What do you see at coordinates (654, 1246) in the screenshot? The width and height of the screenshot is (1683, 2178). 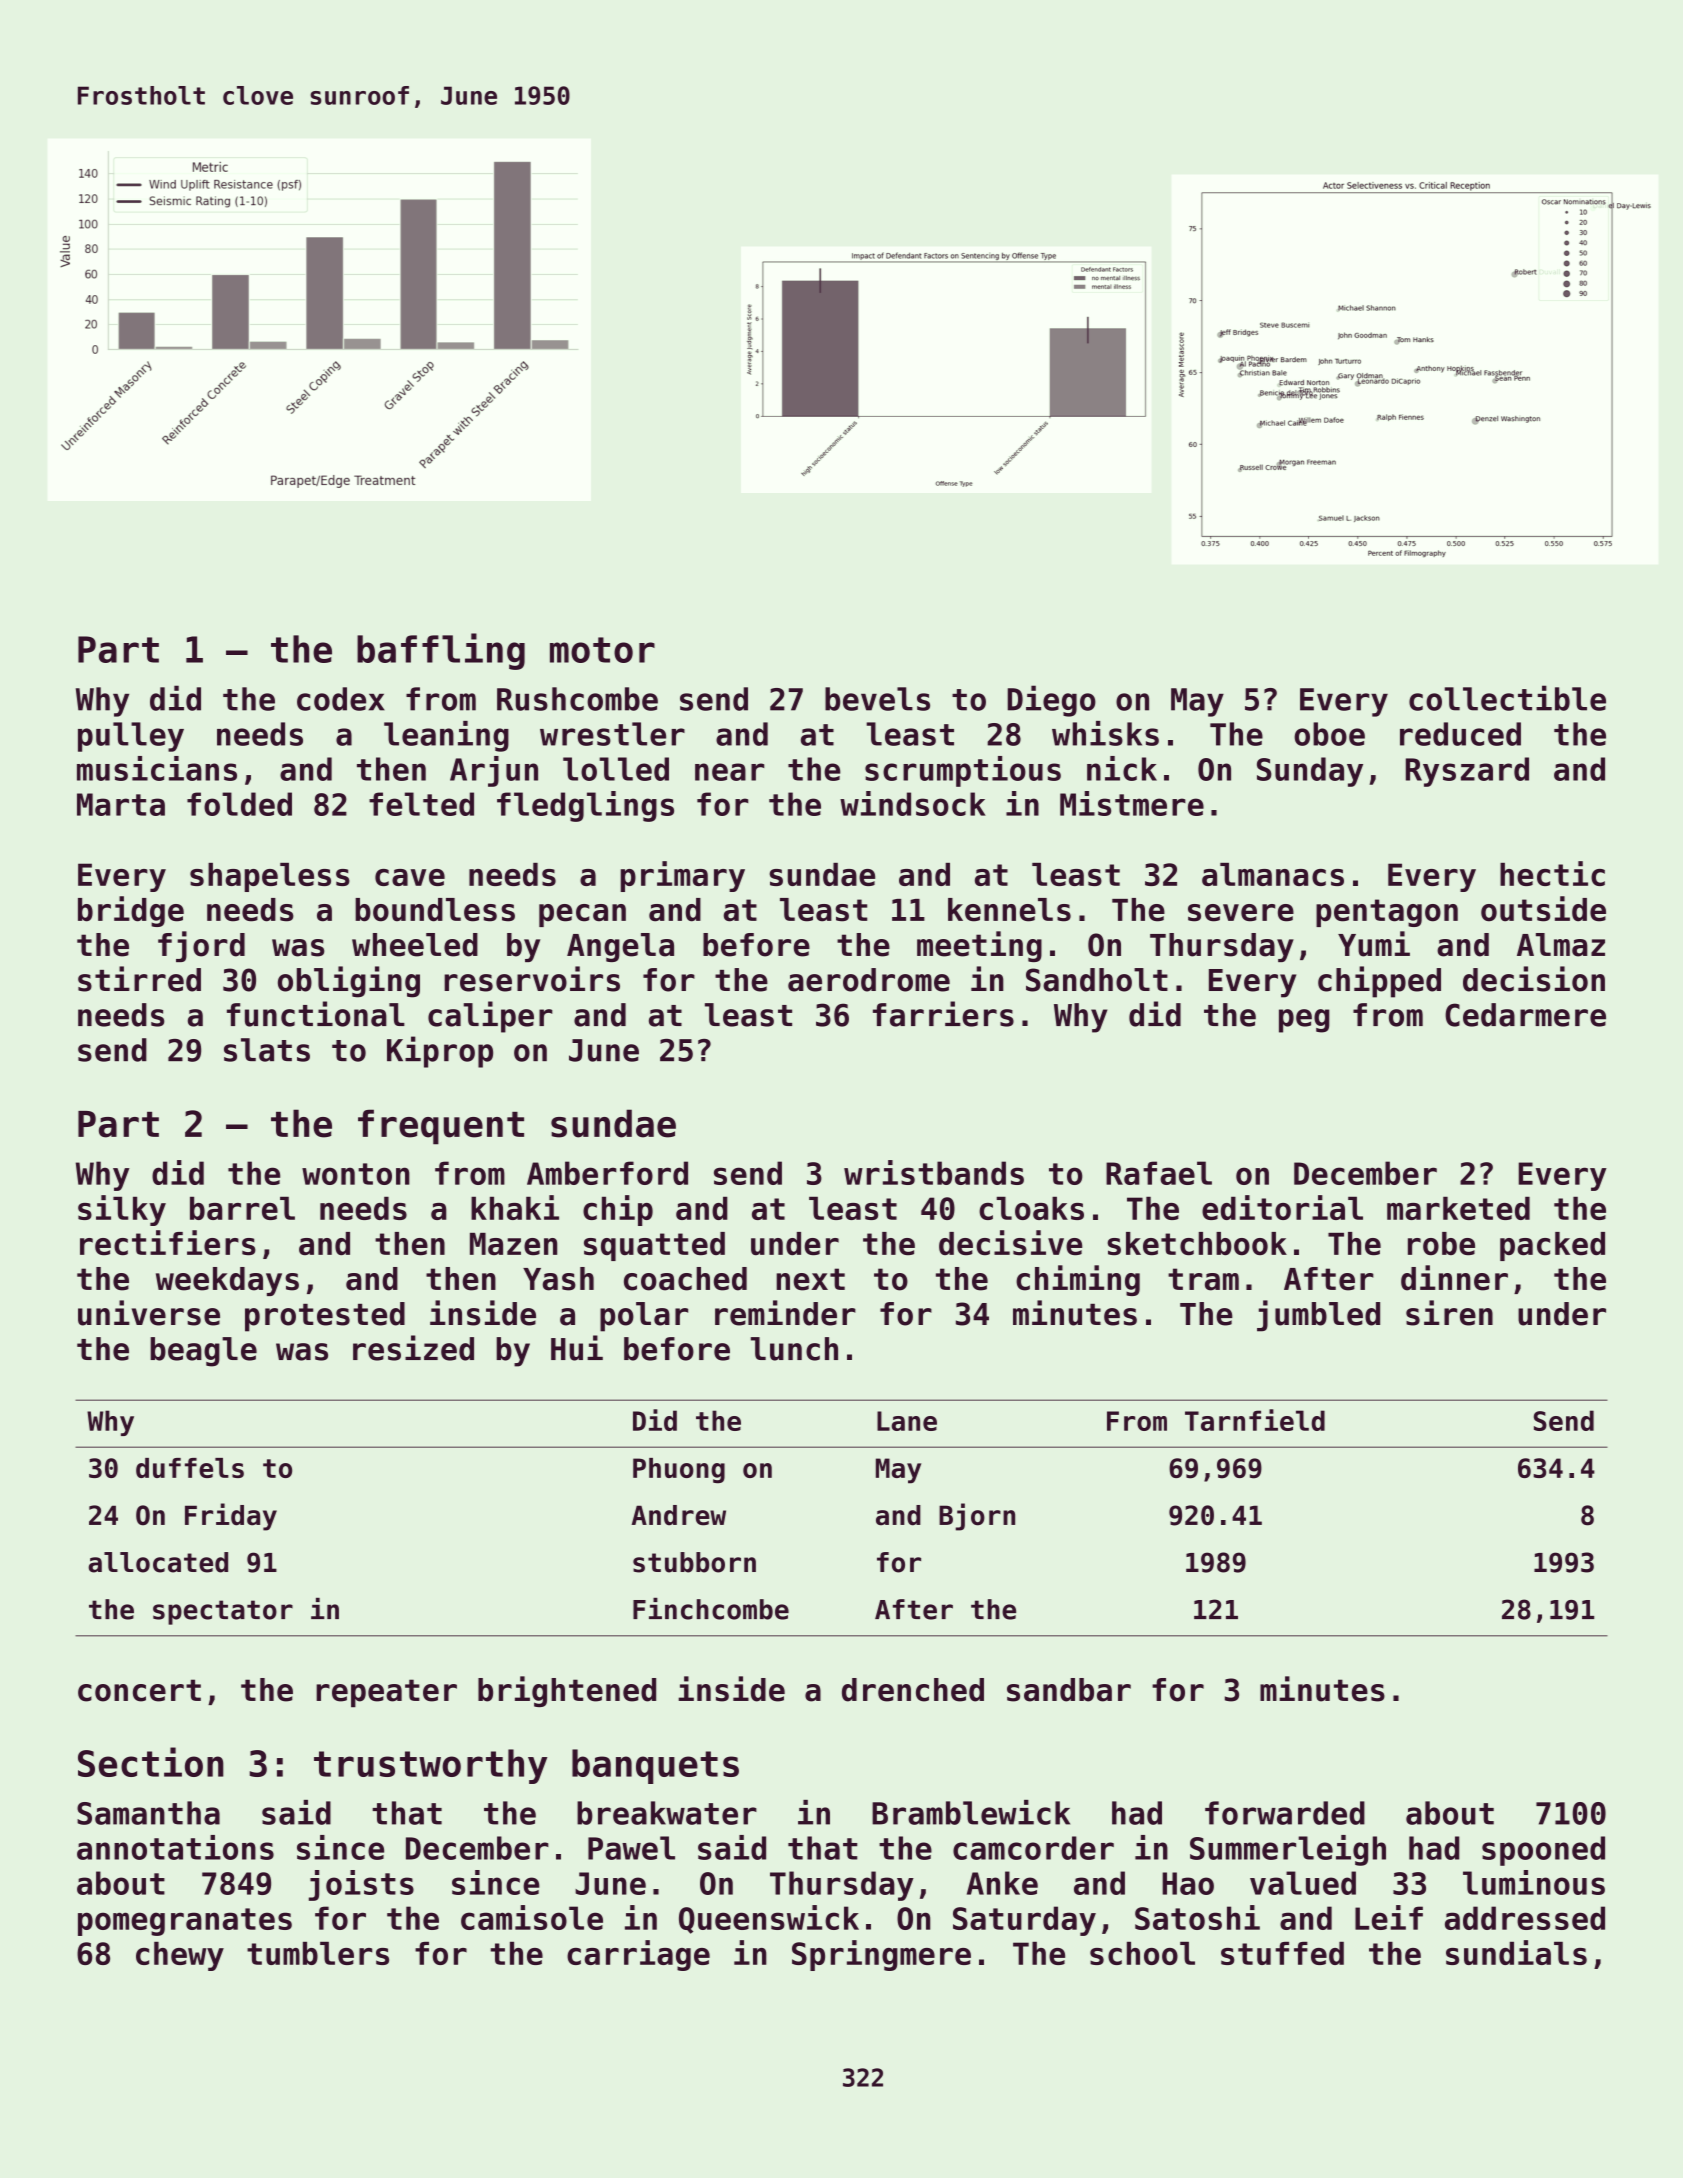 I see `squatted` at bounding box center [654, 1246].
